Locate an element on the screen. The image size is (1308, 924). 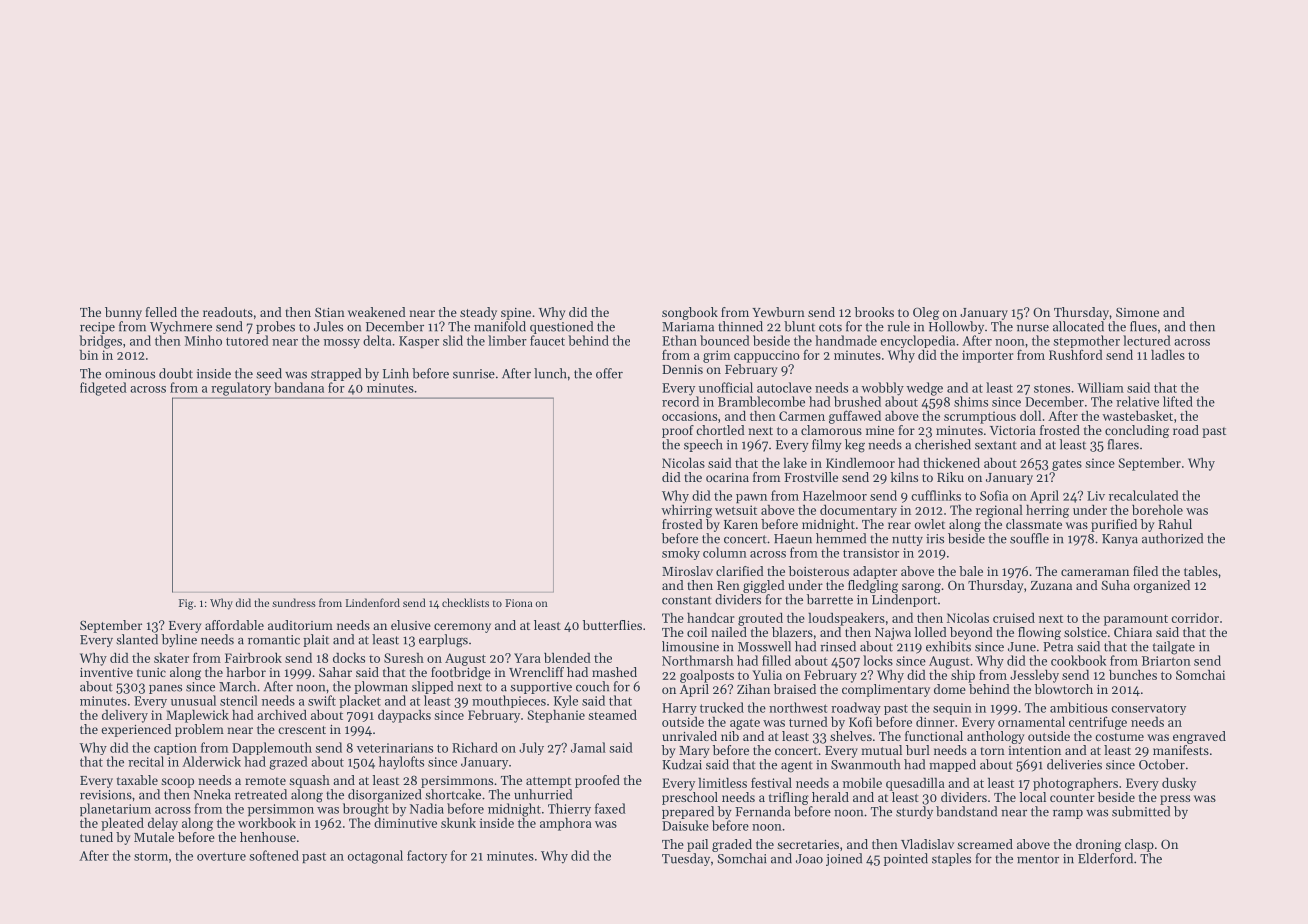
spine is located at coordinates (516, 314).
